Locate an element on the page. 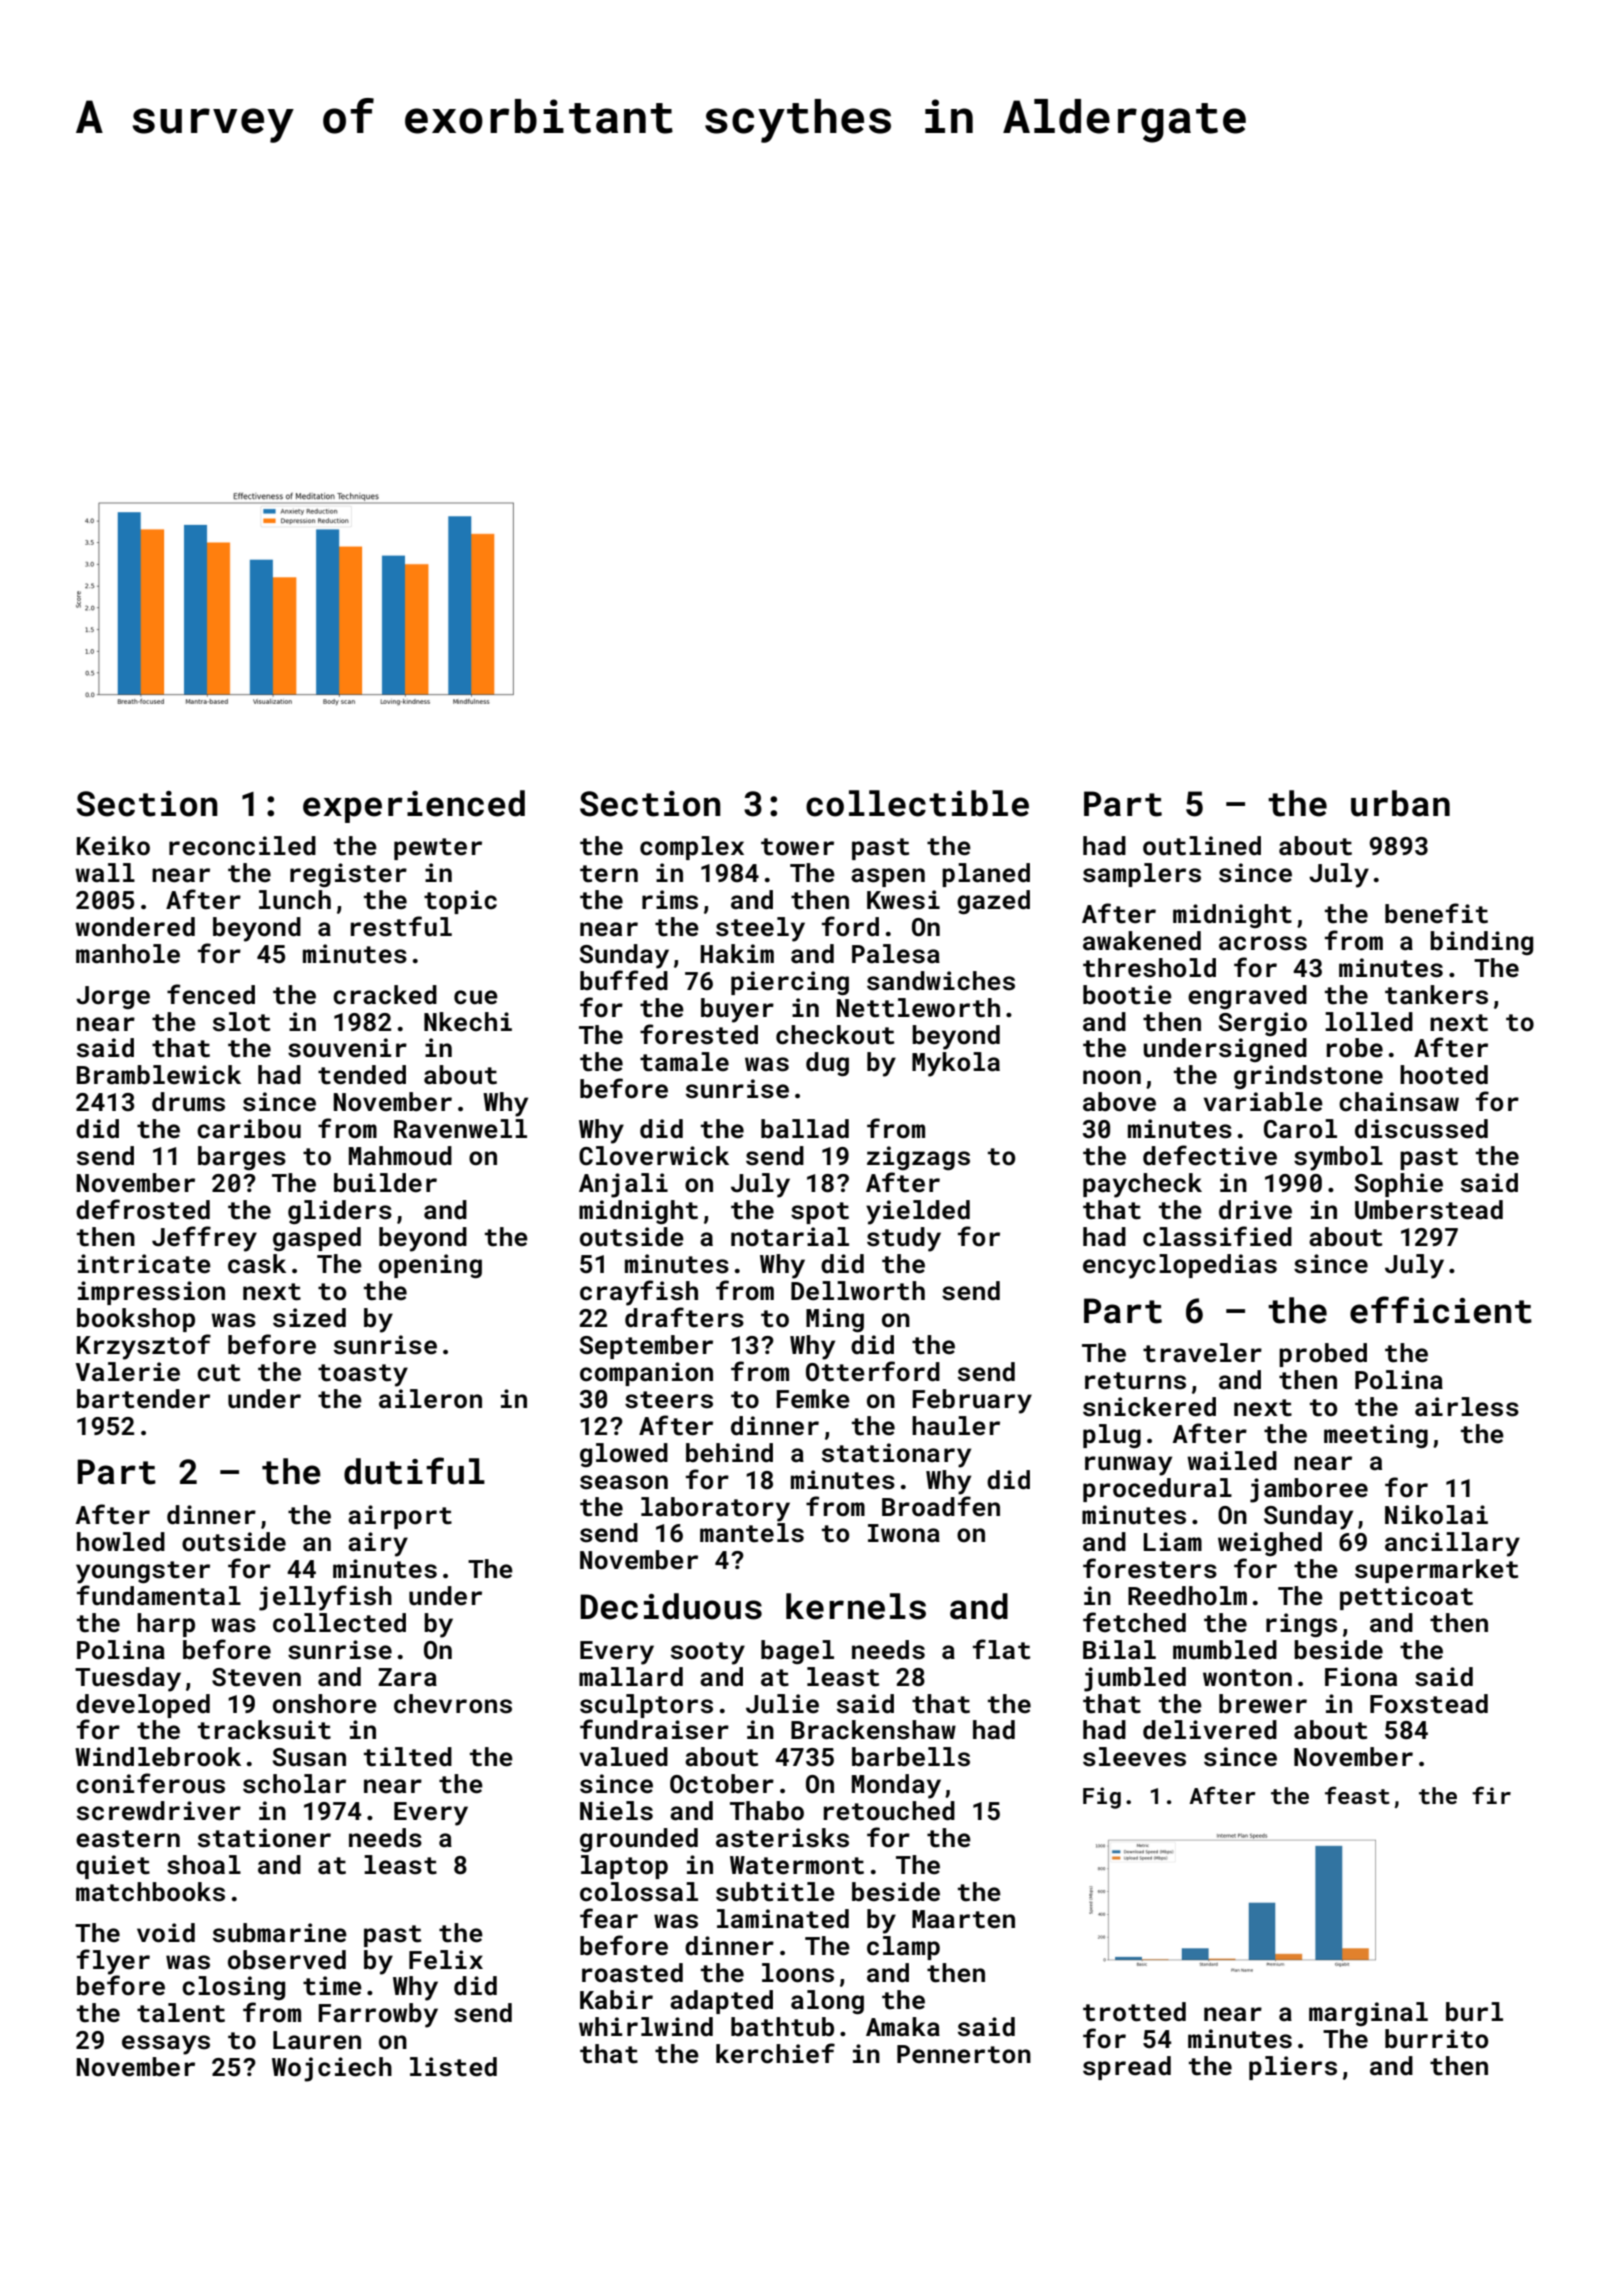  tankers is located at coordinates (1436, 995).
